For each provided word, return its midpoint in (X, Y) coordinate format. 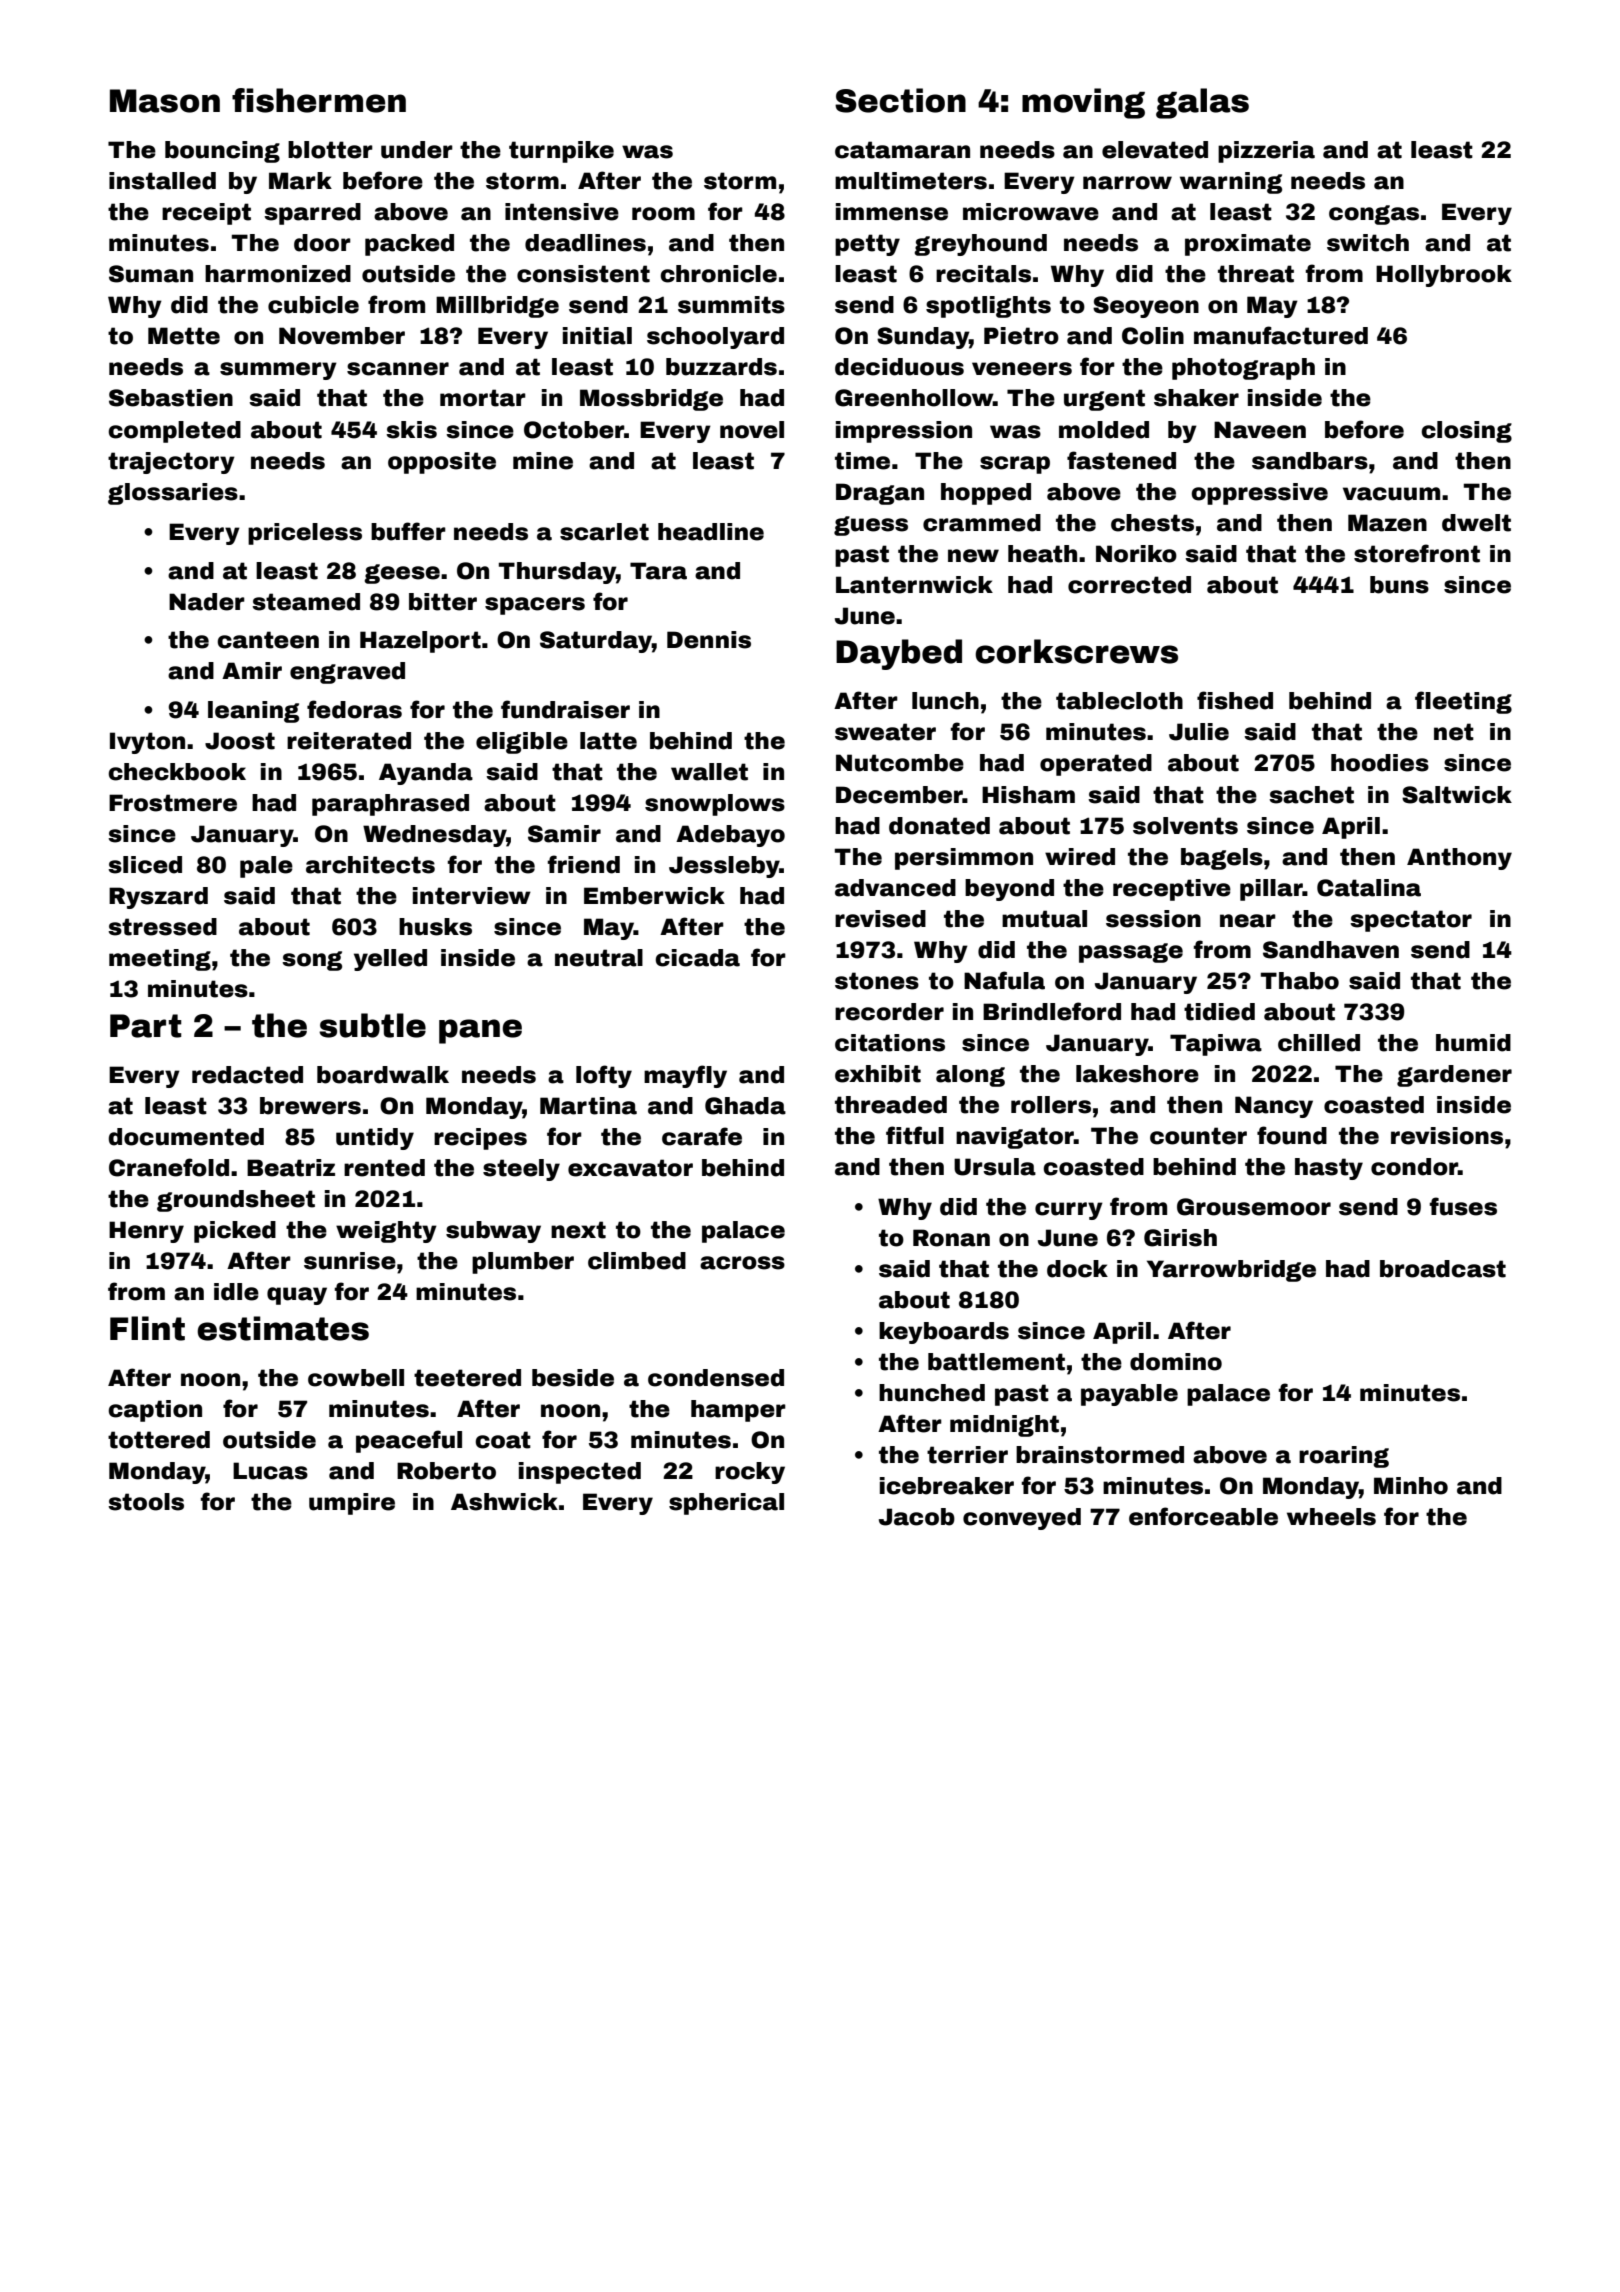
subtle (372, 1025)
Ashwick (504, 1502)
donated (939, 826)
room (663, 214)
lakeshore (1137, 1074)
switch (1368, 243)
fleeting (1463, 702)
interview (472, 896)
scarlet (604, 532)
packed (409, 245)
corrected (1129, 585)
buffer (408, 531)
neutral (599, 958)
